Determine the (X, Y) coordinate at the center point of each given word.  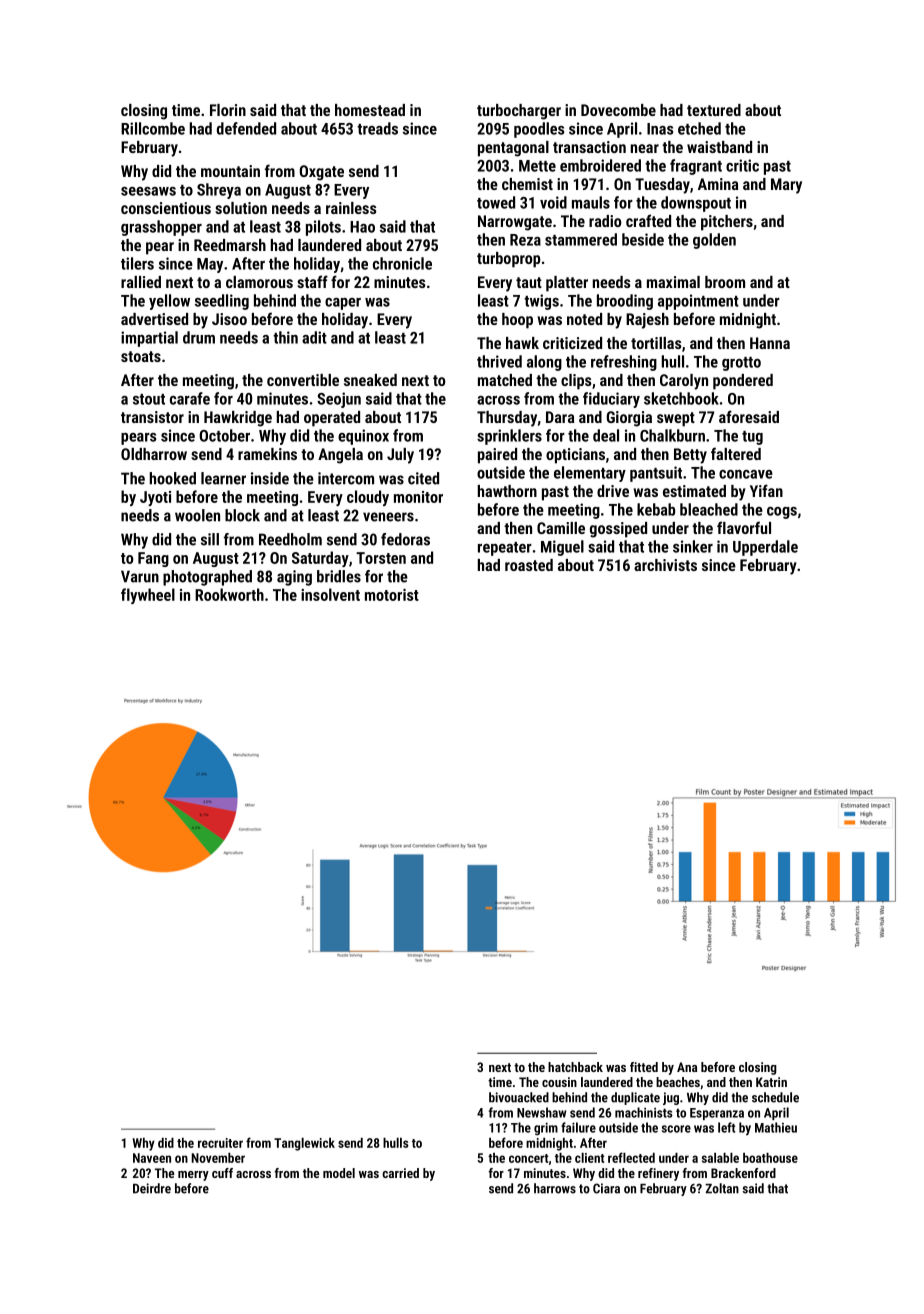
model (339, 1173)
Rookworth (229, 594)
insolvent (330, 594)
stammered (581, 239)
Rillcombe (153, 128)
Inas (660, 129)
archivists (665, 565)
